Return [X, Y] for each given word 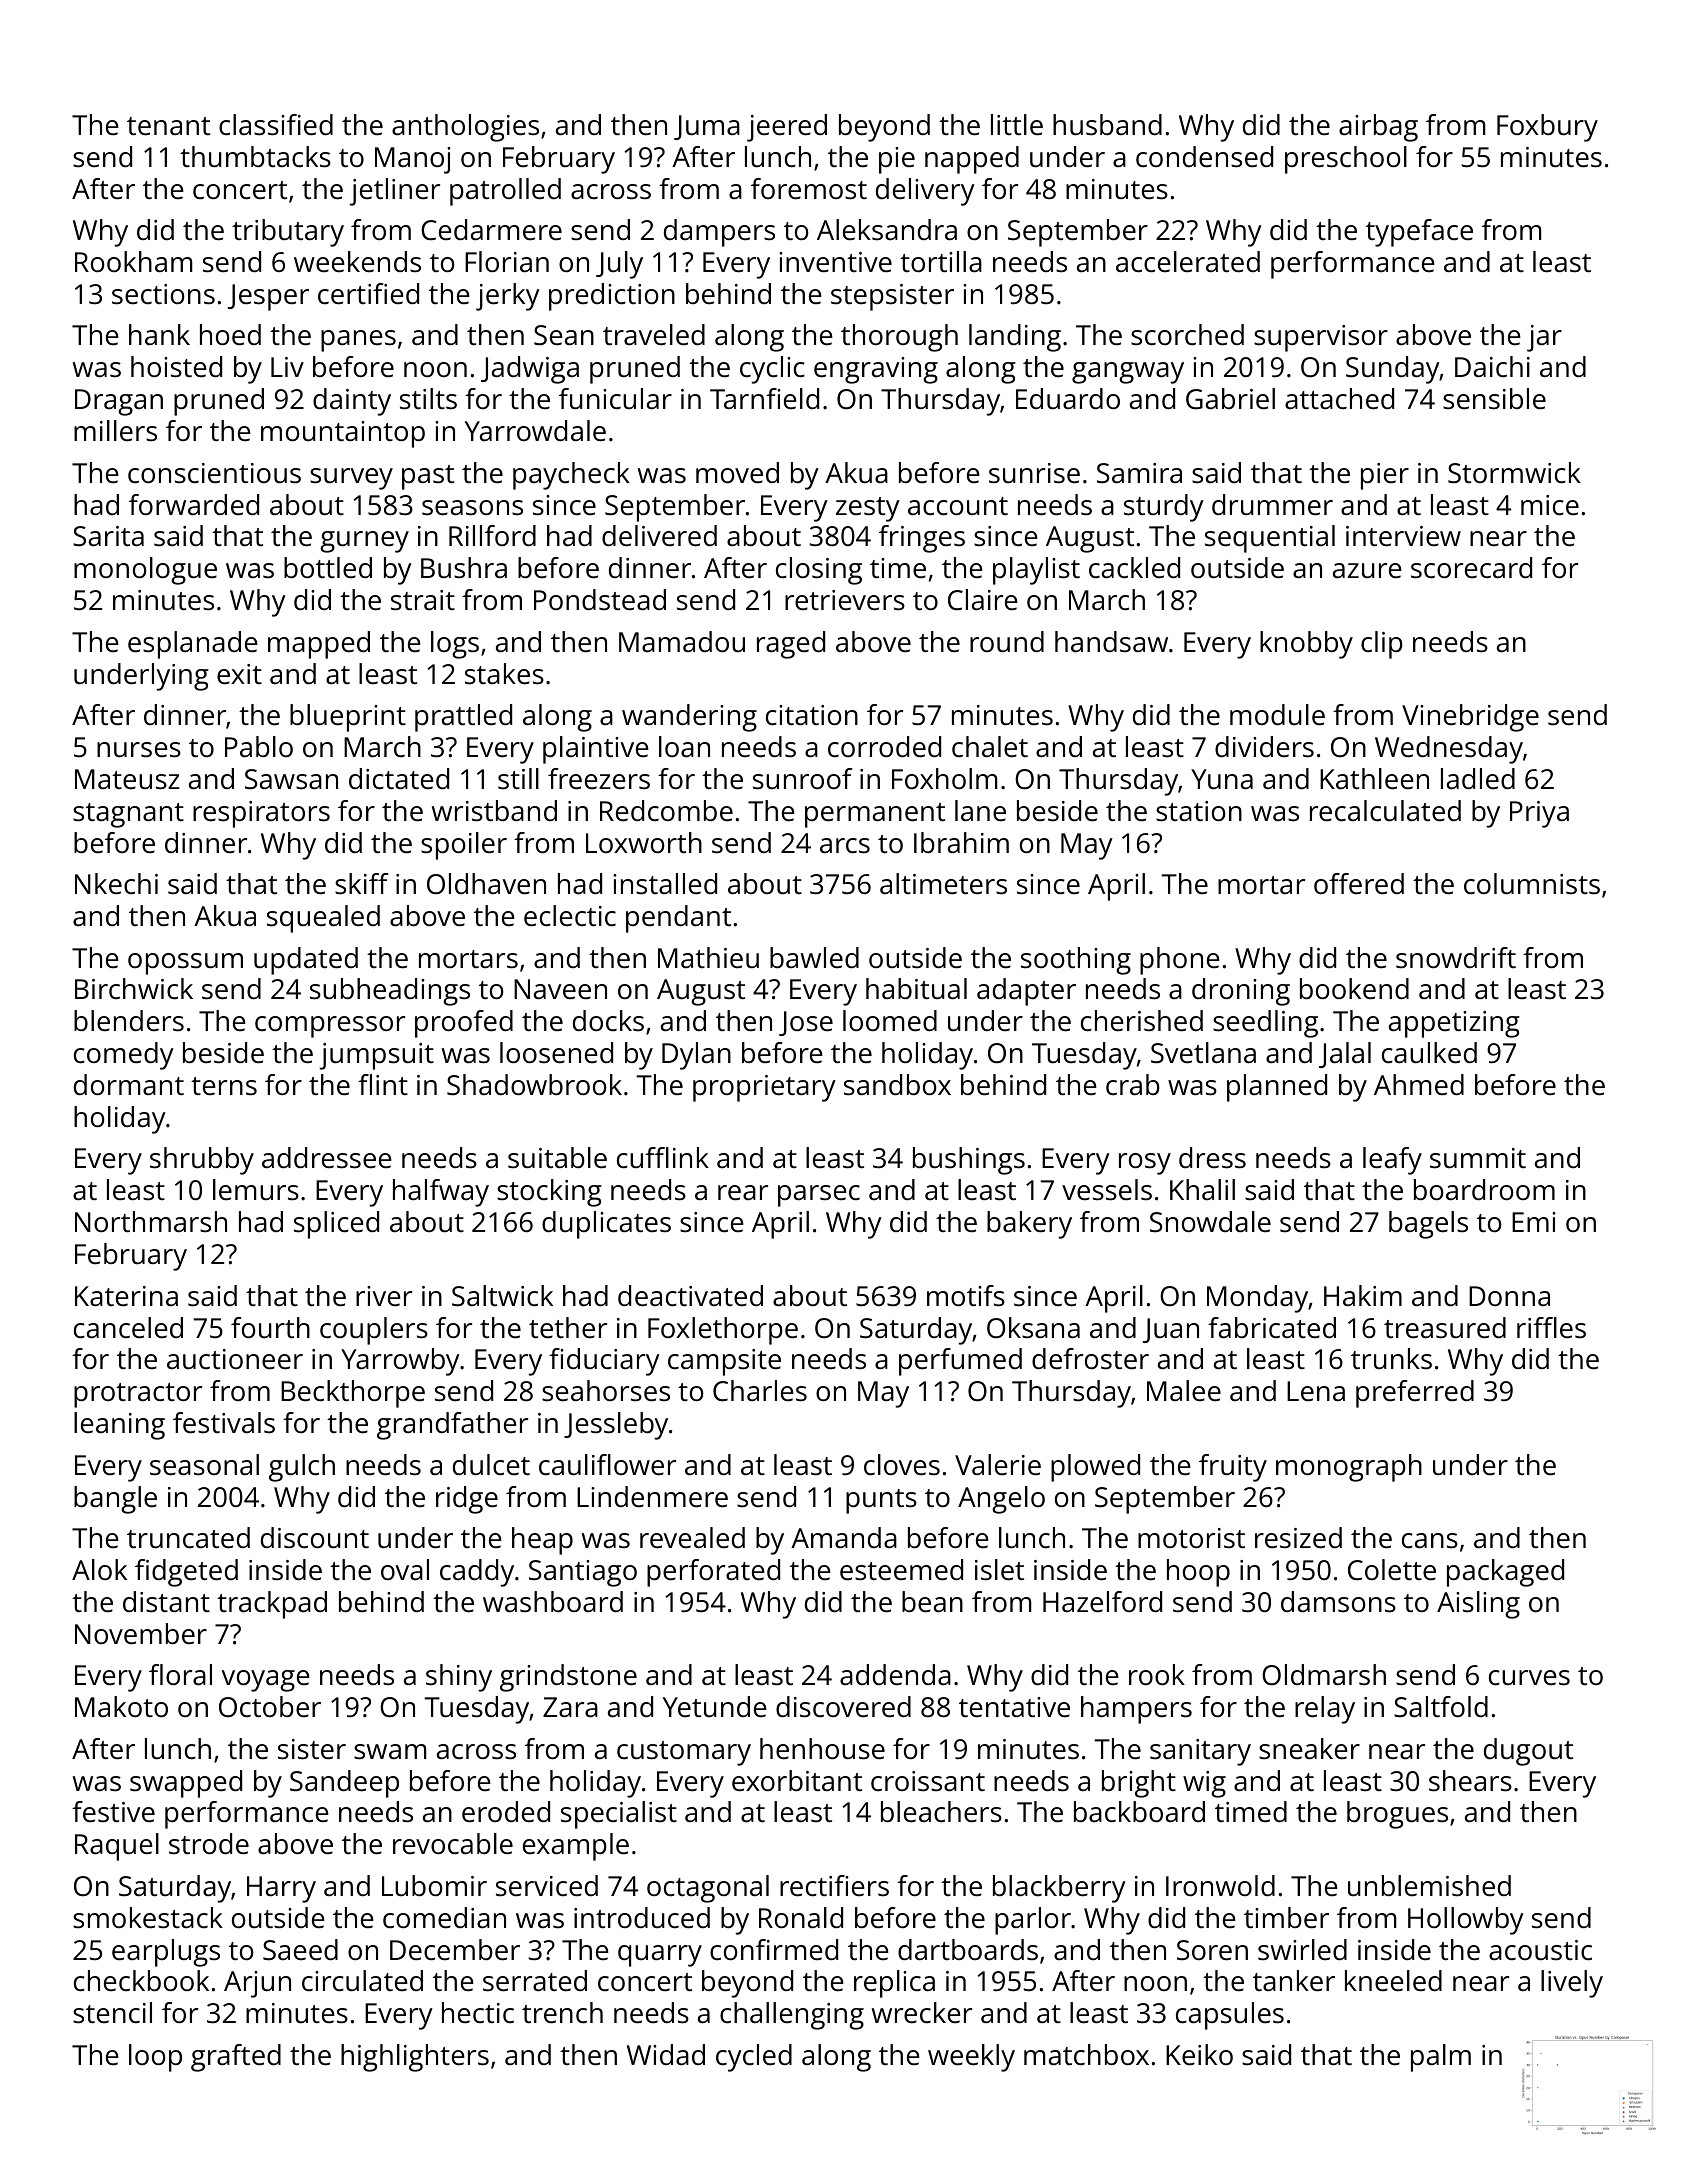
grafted [236, 2058]
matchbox [1086, 2055]
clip [1382, 645]
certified [368, 294]
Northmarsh [151, 1222]
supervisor [1321, 338]
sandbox [897, 1085]
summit [1478, 1158]
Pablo [259, 747]
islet [999, 1570]
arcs [845, 846]
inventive [835, 262]
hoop [1198, 1573]
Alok [99, 1569]
